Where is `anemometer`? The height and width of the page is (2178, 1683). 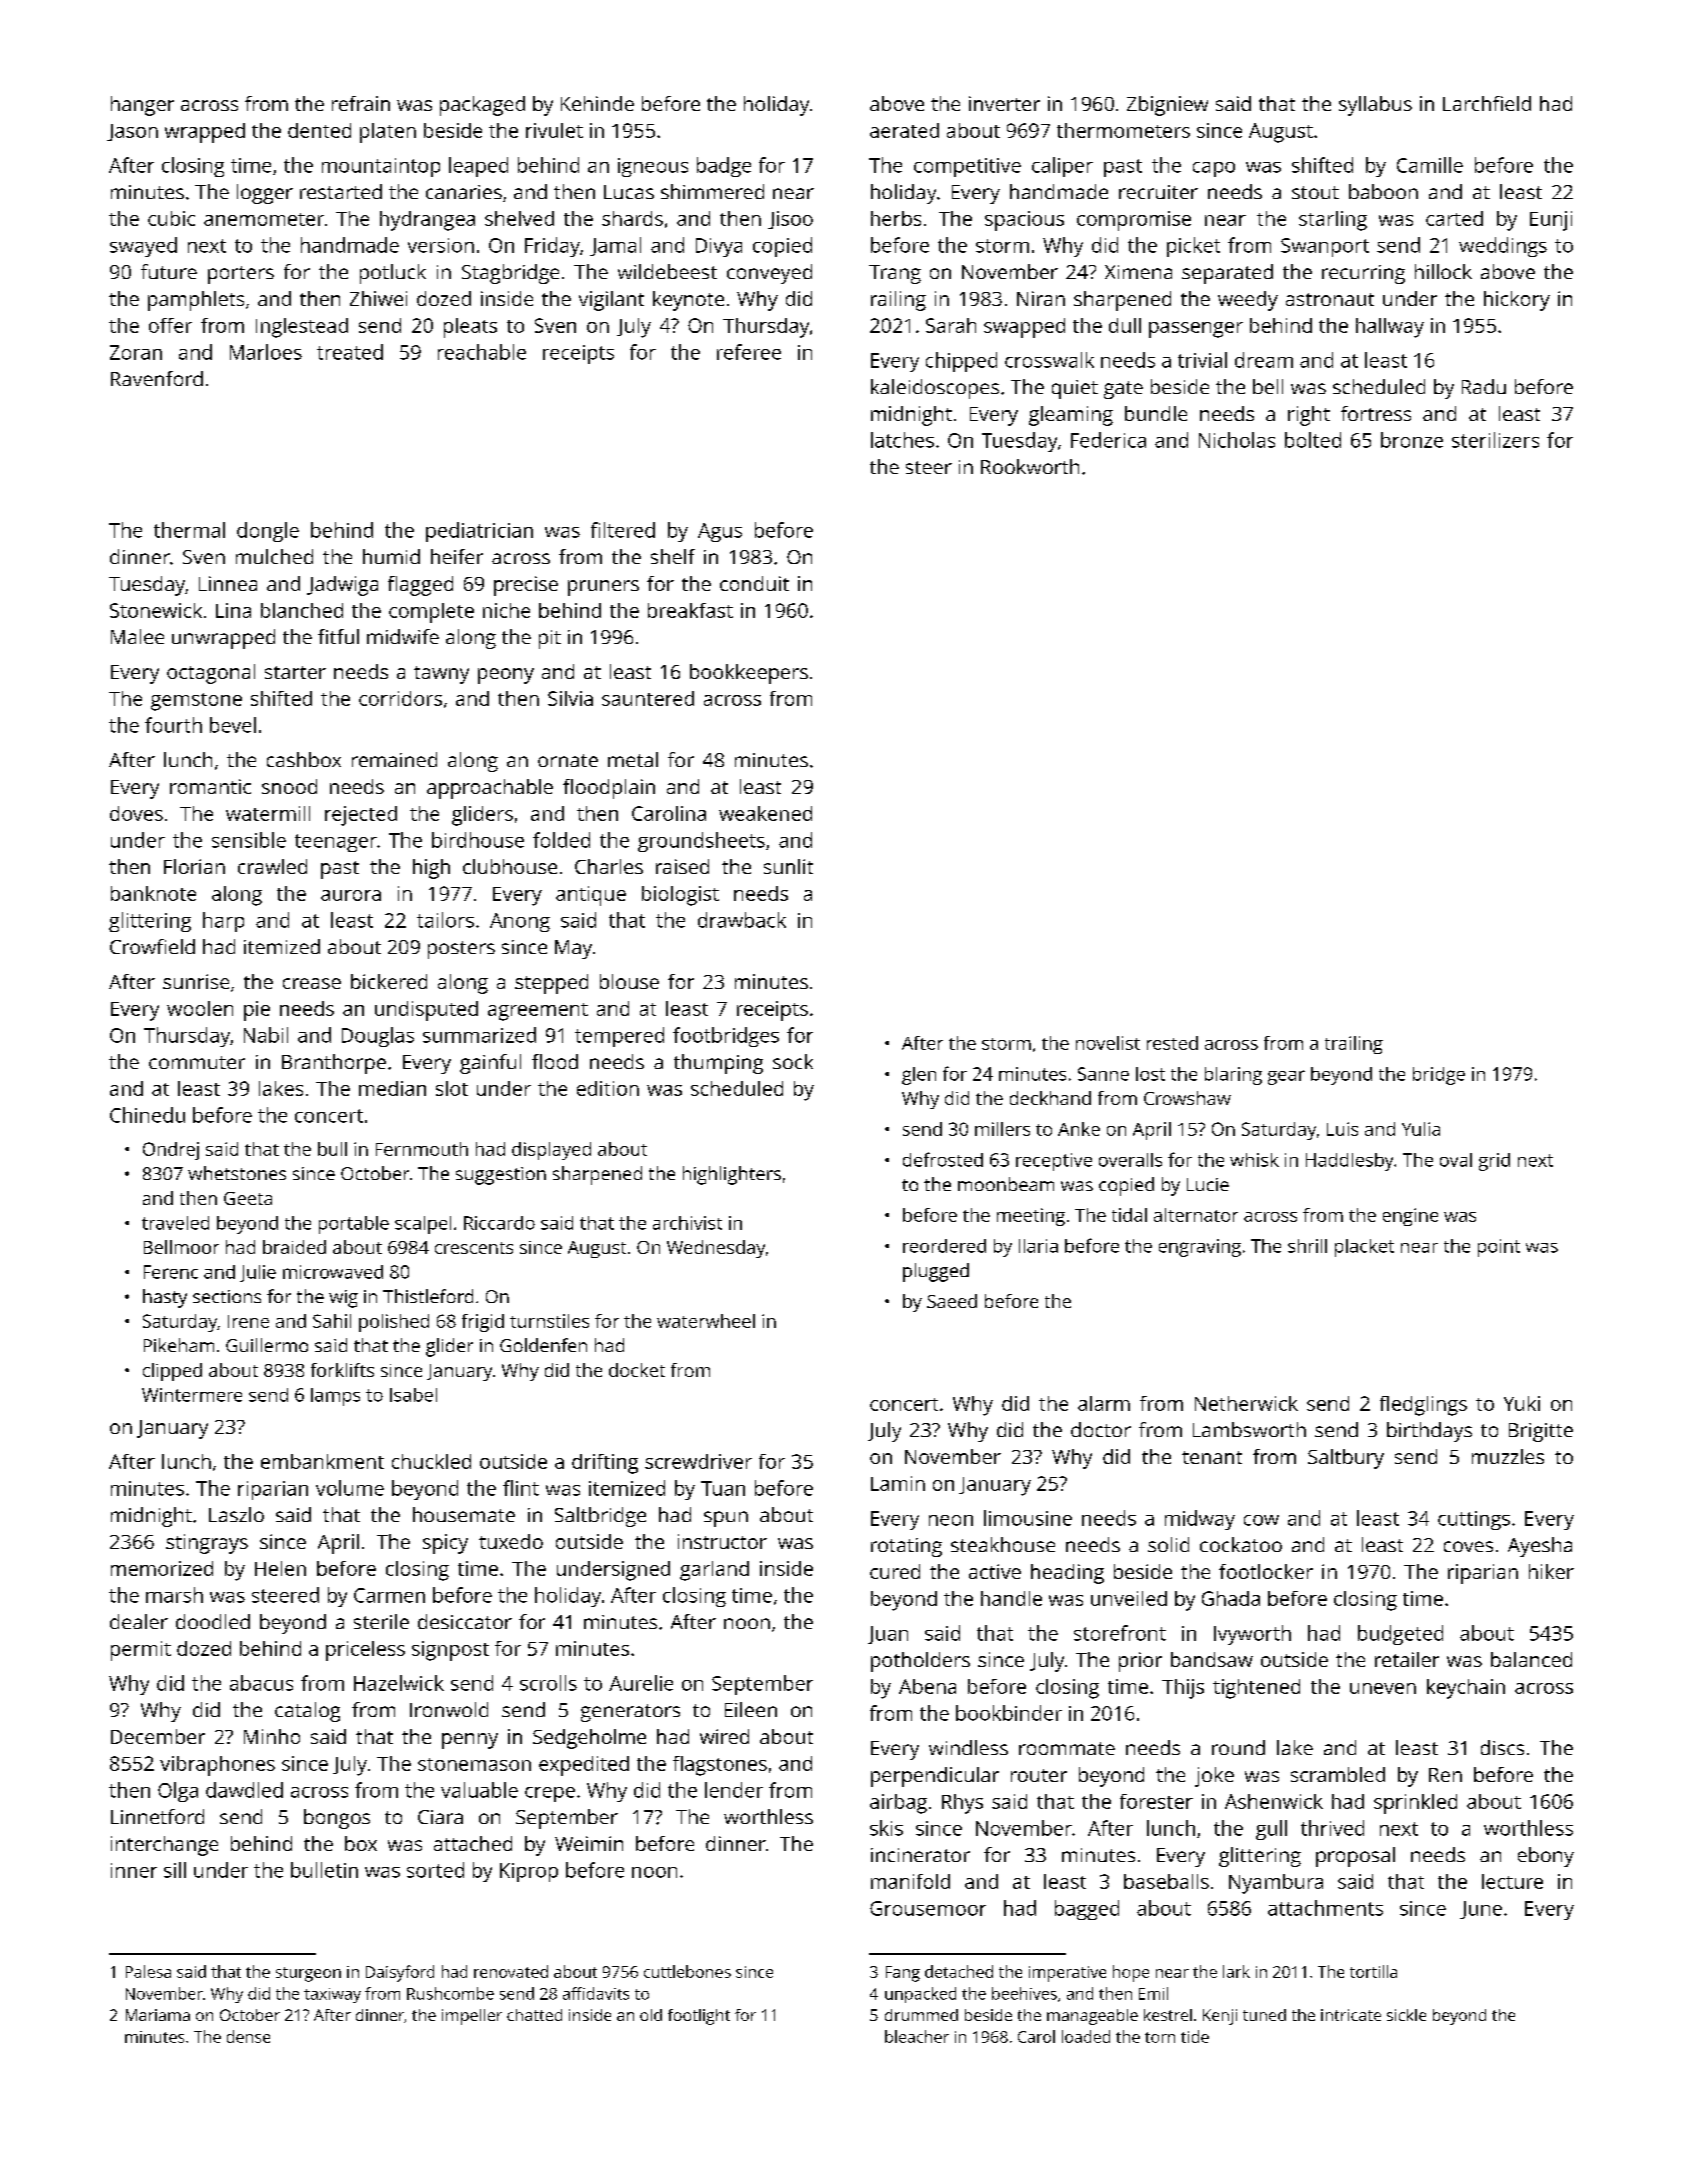 anemometer is located at coordinates (264, 219).
